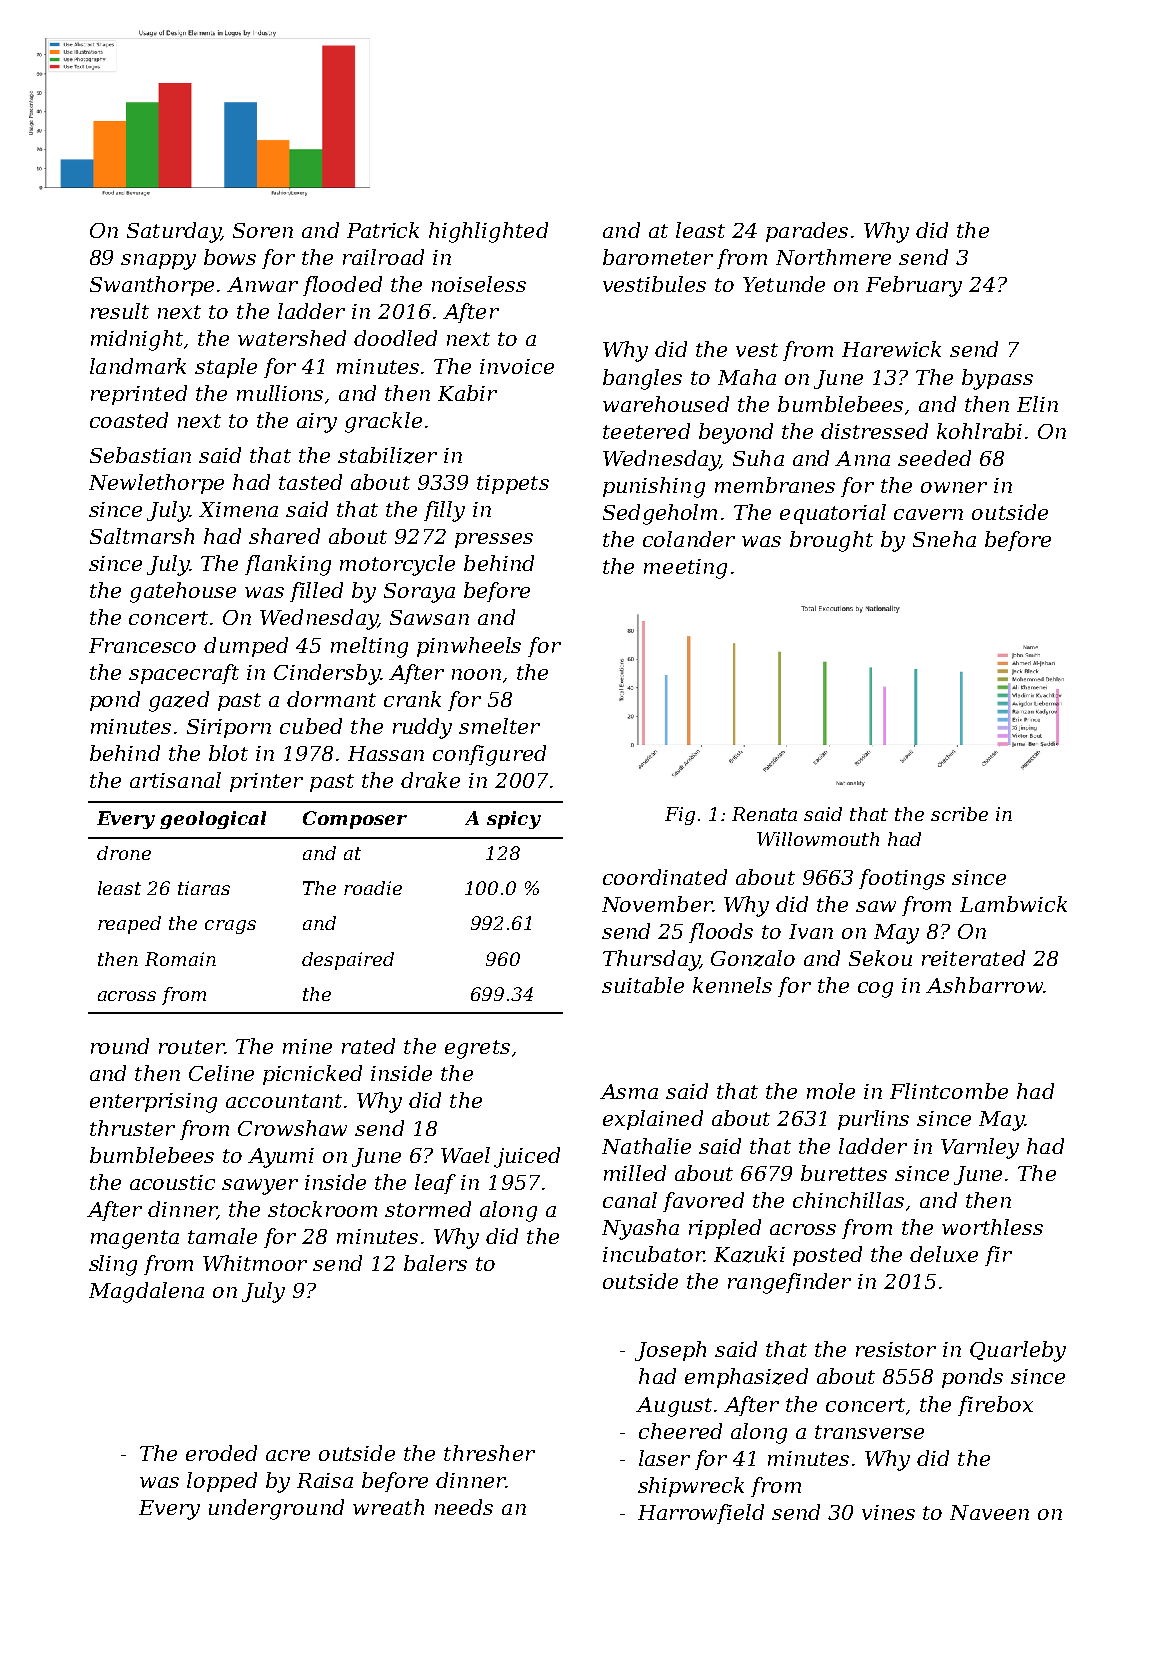 The image size is (1165, 1654). I want to click on Soren, so click(263, 230).
